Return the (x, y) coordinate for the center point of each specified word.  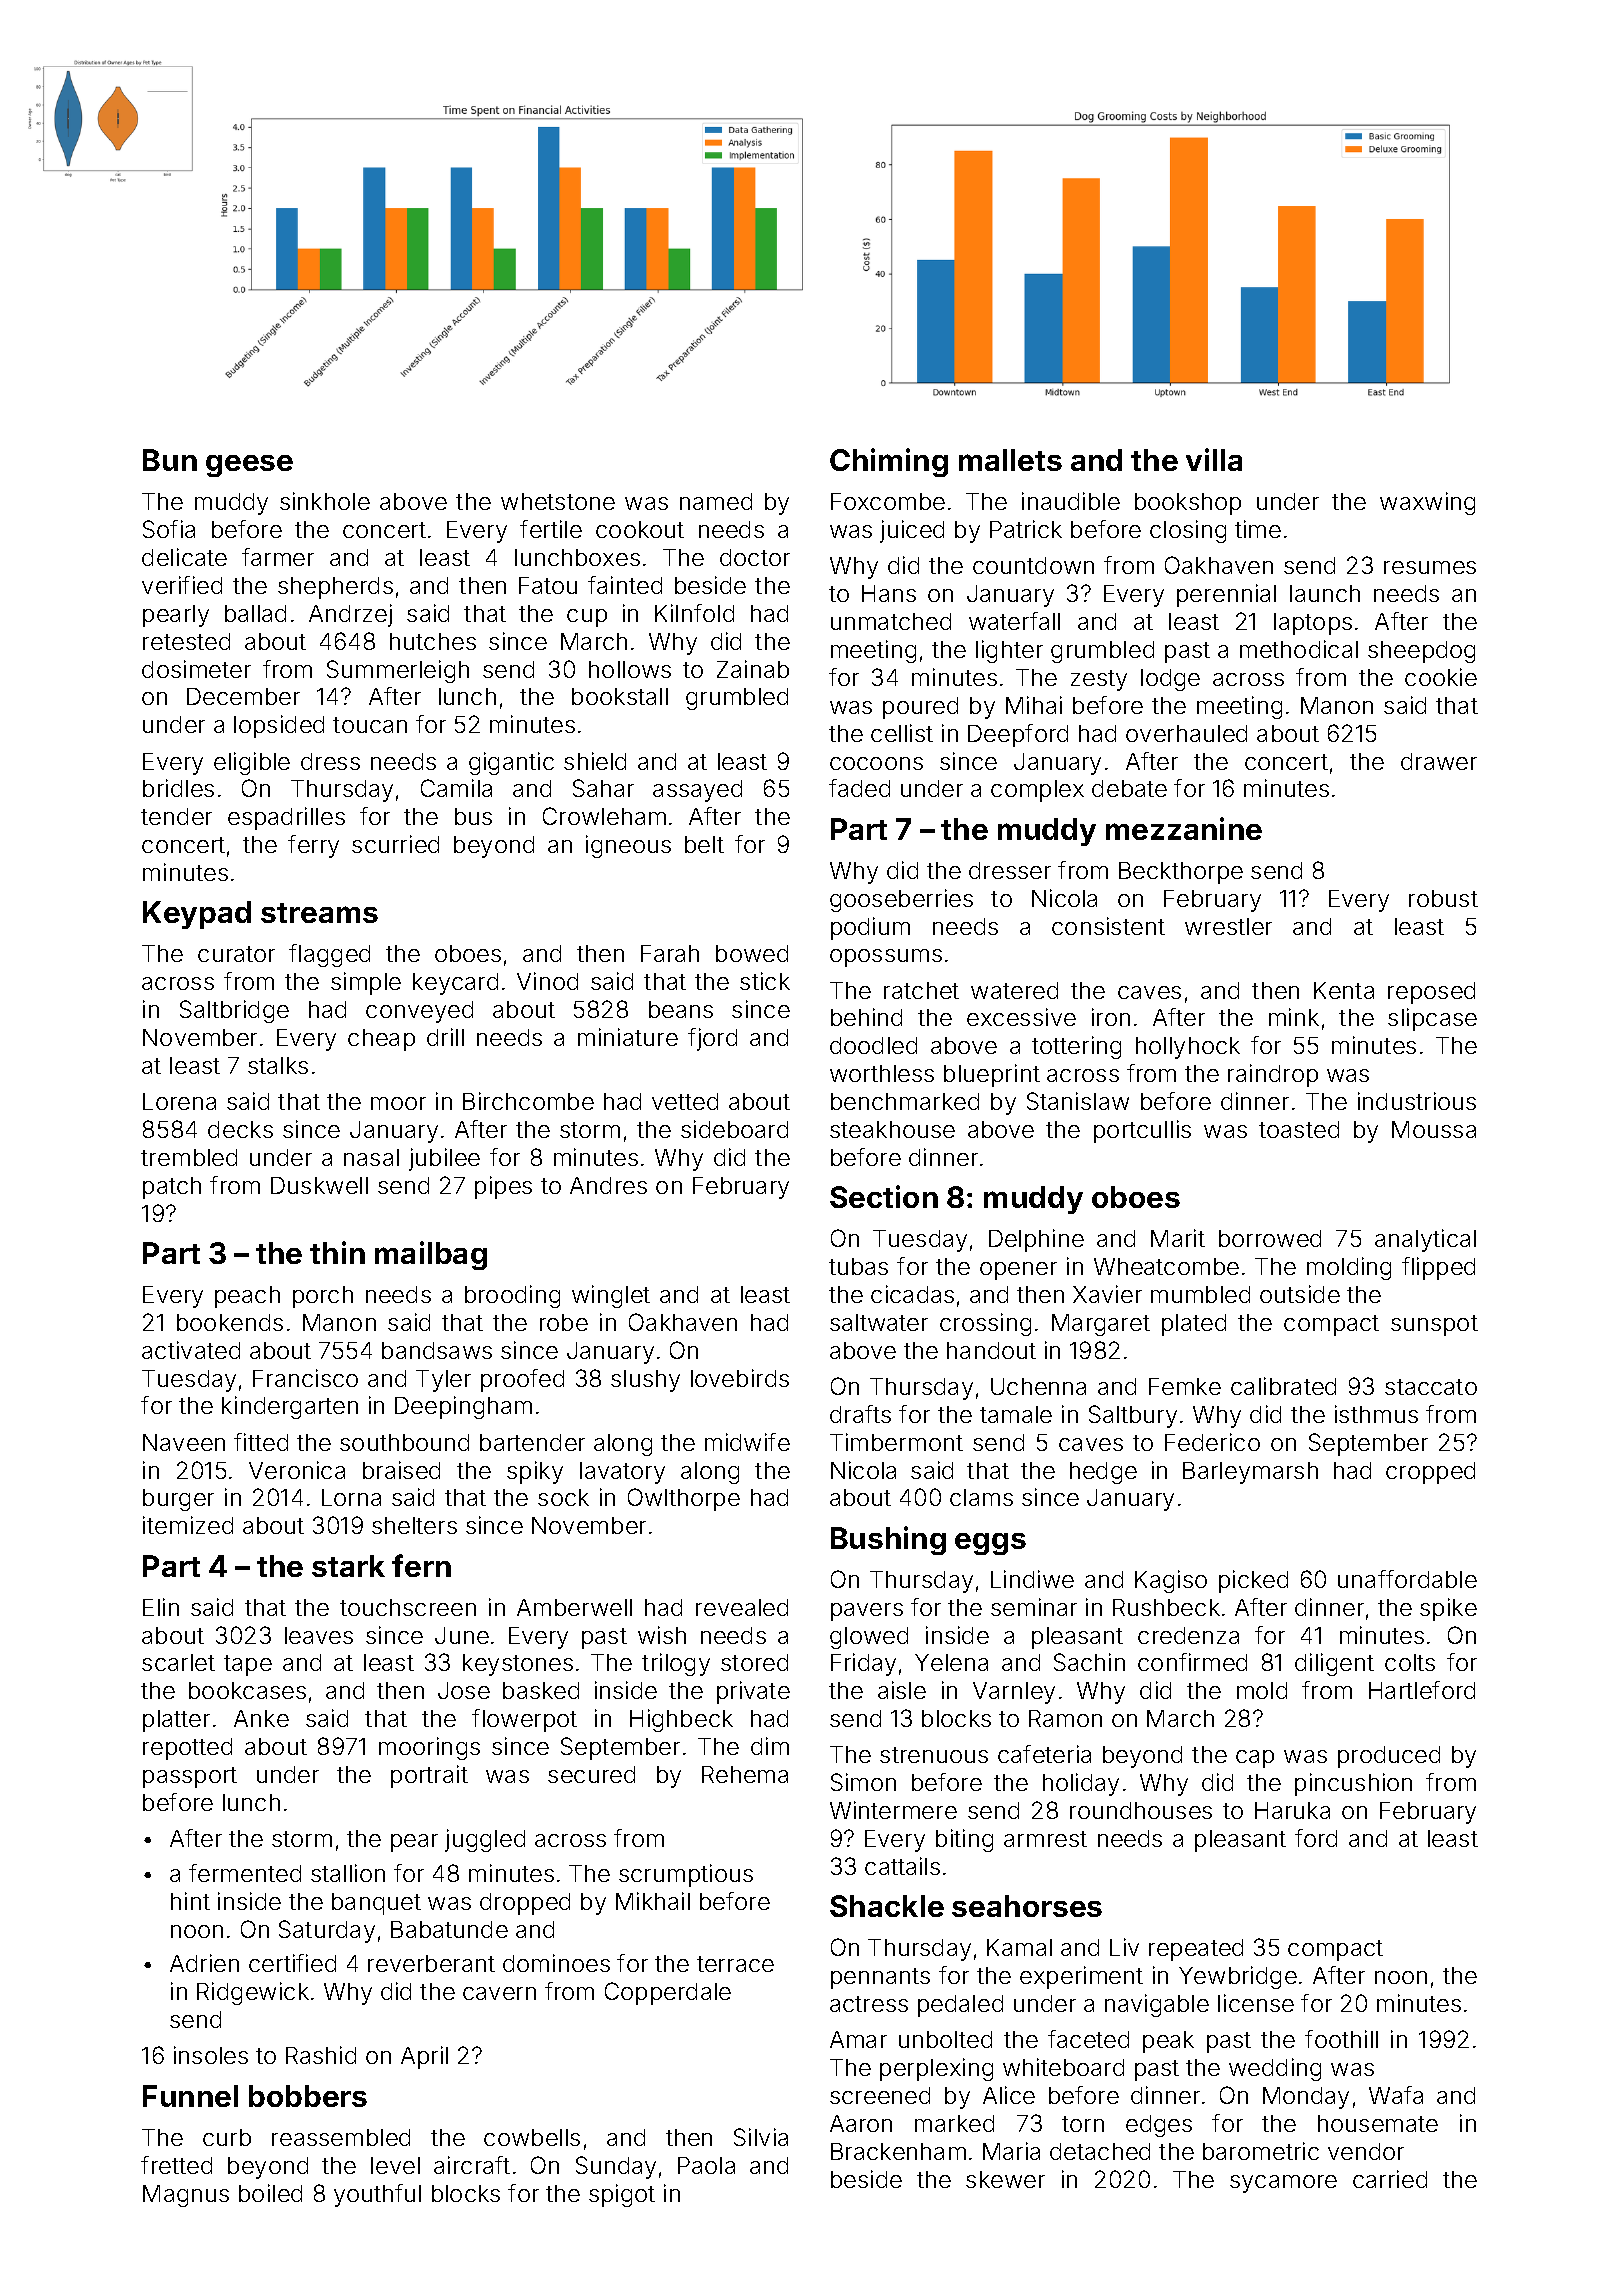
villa (1214, 459)
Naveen (184, 1442)
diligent (1334, 1664)
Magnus (186, 2196)
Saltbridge (234, 1011)
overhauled (1186, 733)
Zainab (753, 669)
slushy (645, 1381)
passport (190, 1777)
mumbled (1200, 1294)
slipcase (1432, 1019)
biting (964, 1840)
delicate (184, 557)
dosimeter (196, 669)
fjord (712, 1039)
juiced (912, 531)
